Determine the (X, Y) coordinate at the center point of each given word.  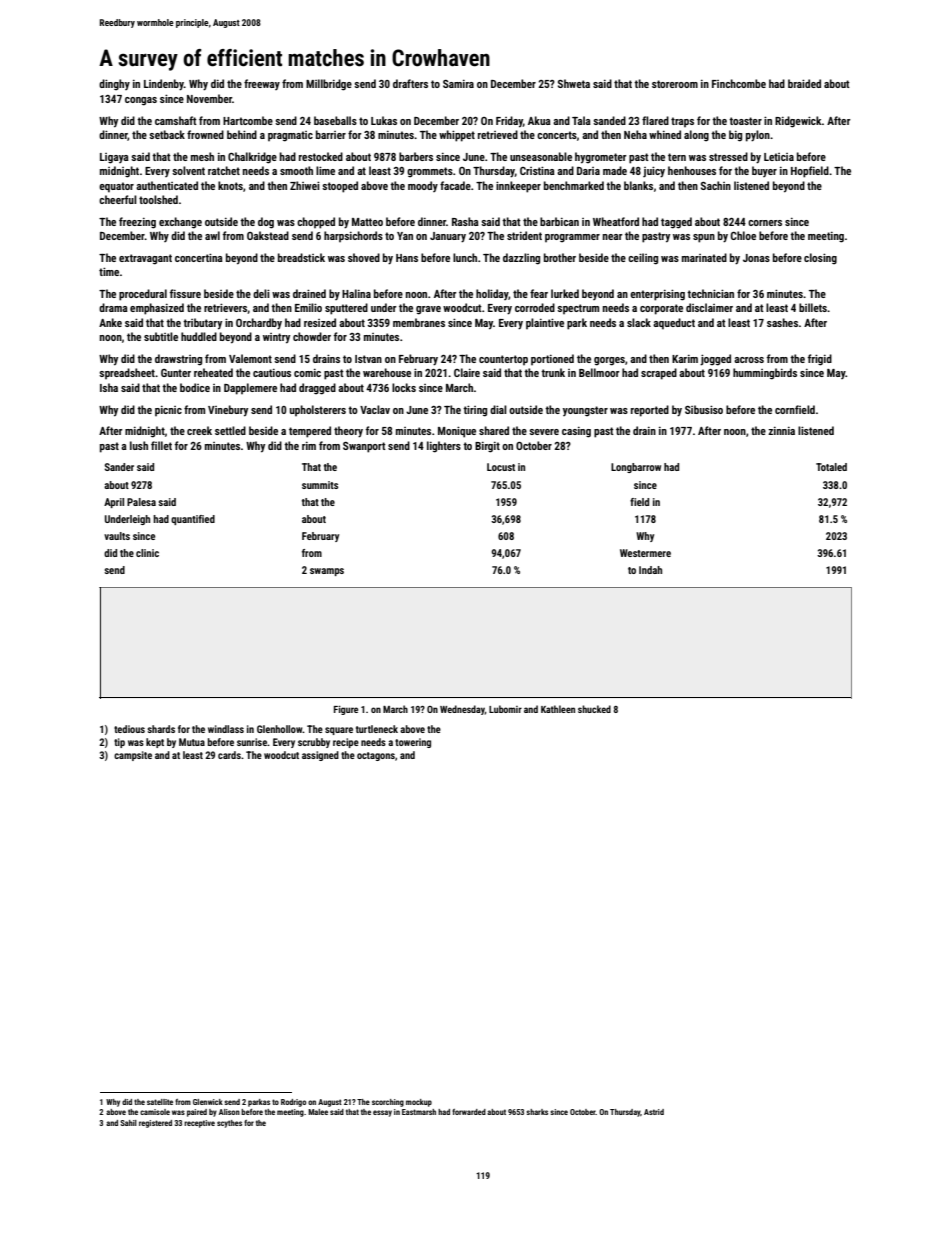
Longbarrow (636, 468)
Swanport (364, 447)
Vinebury (228, 411)
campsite (133, 756)
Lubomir (505, 709)
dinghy (114, 85)
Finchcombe (739, 83)
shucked (594, 709)
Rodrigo (293, 1103)
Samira (458, 84)
